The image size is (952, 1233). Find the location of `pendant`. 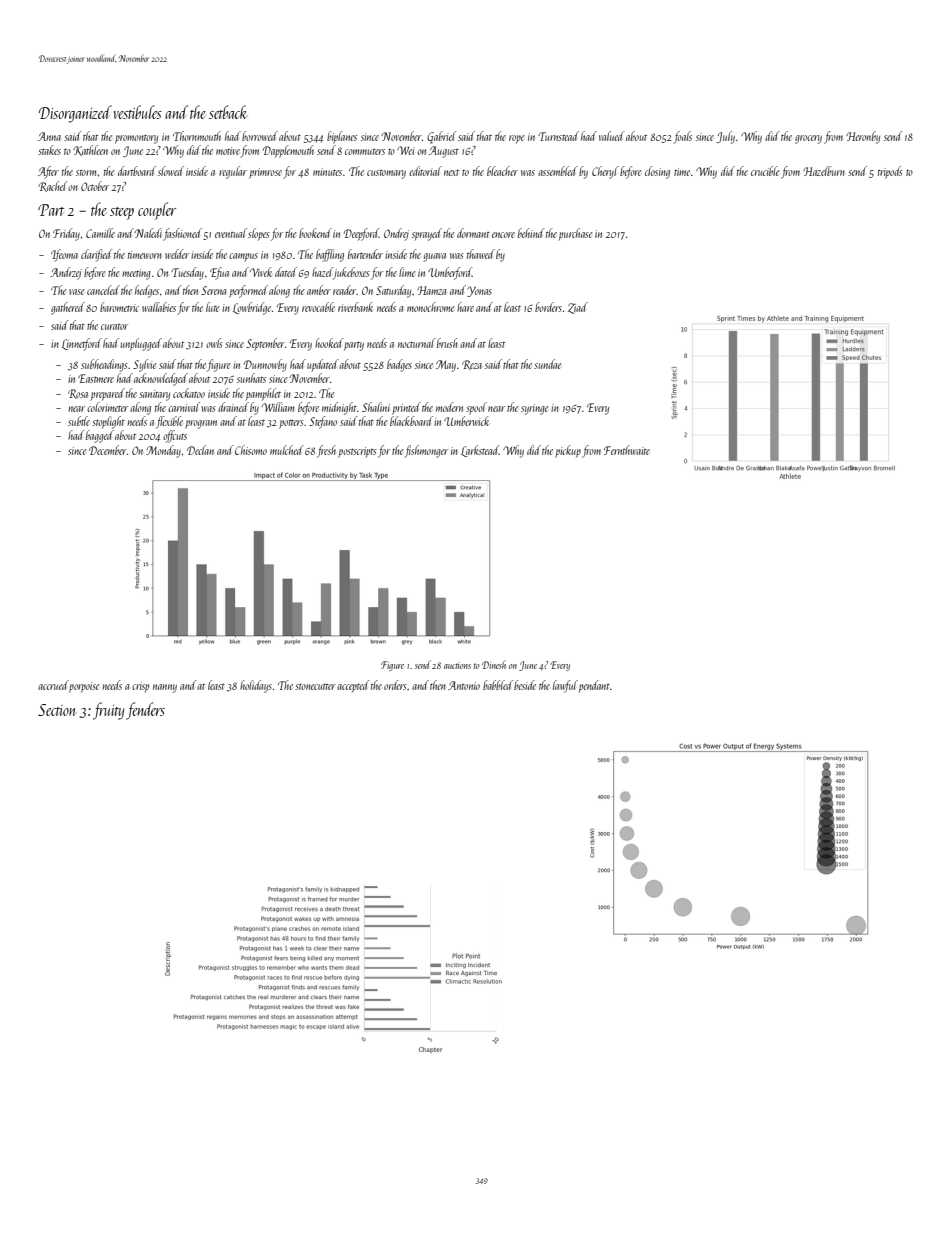

pendant is located at coordinates (594, 686).
